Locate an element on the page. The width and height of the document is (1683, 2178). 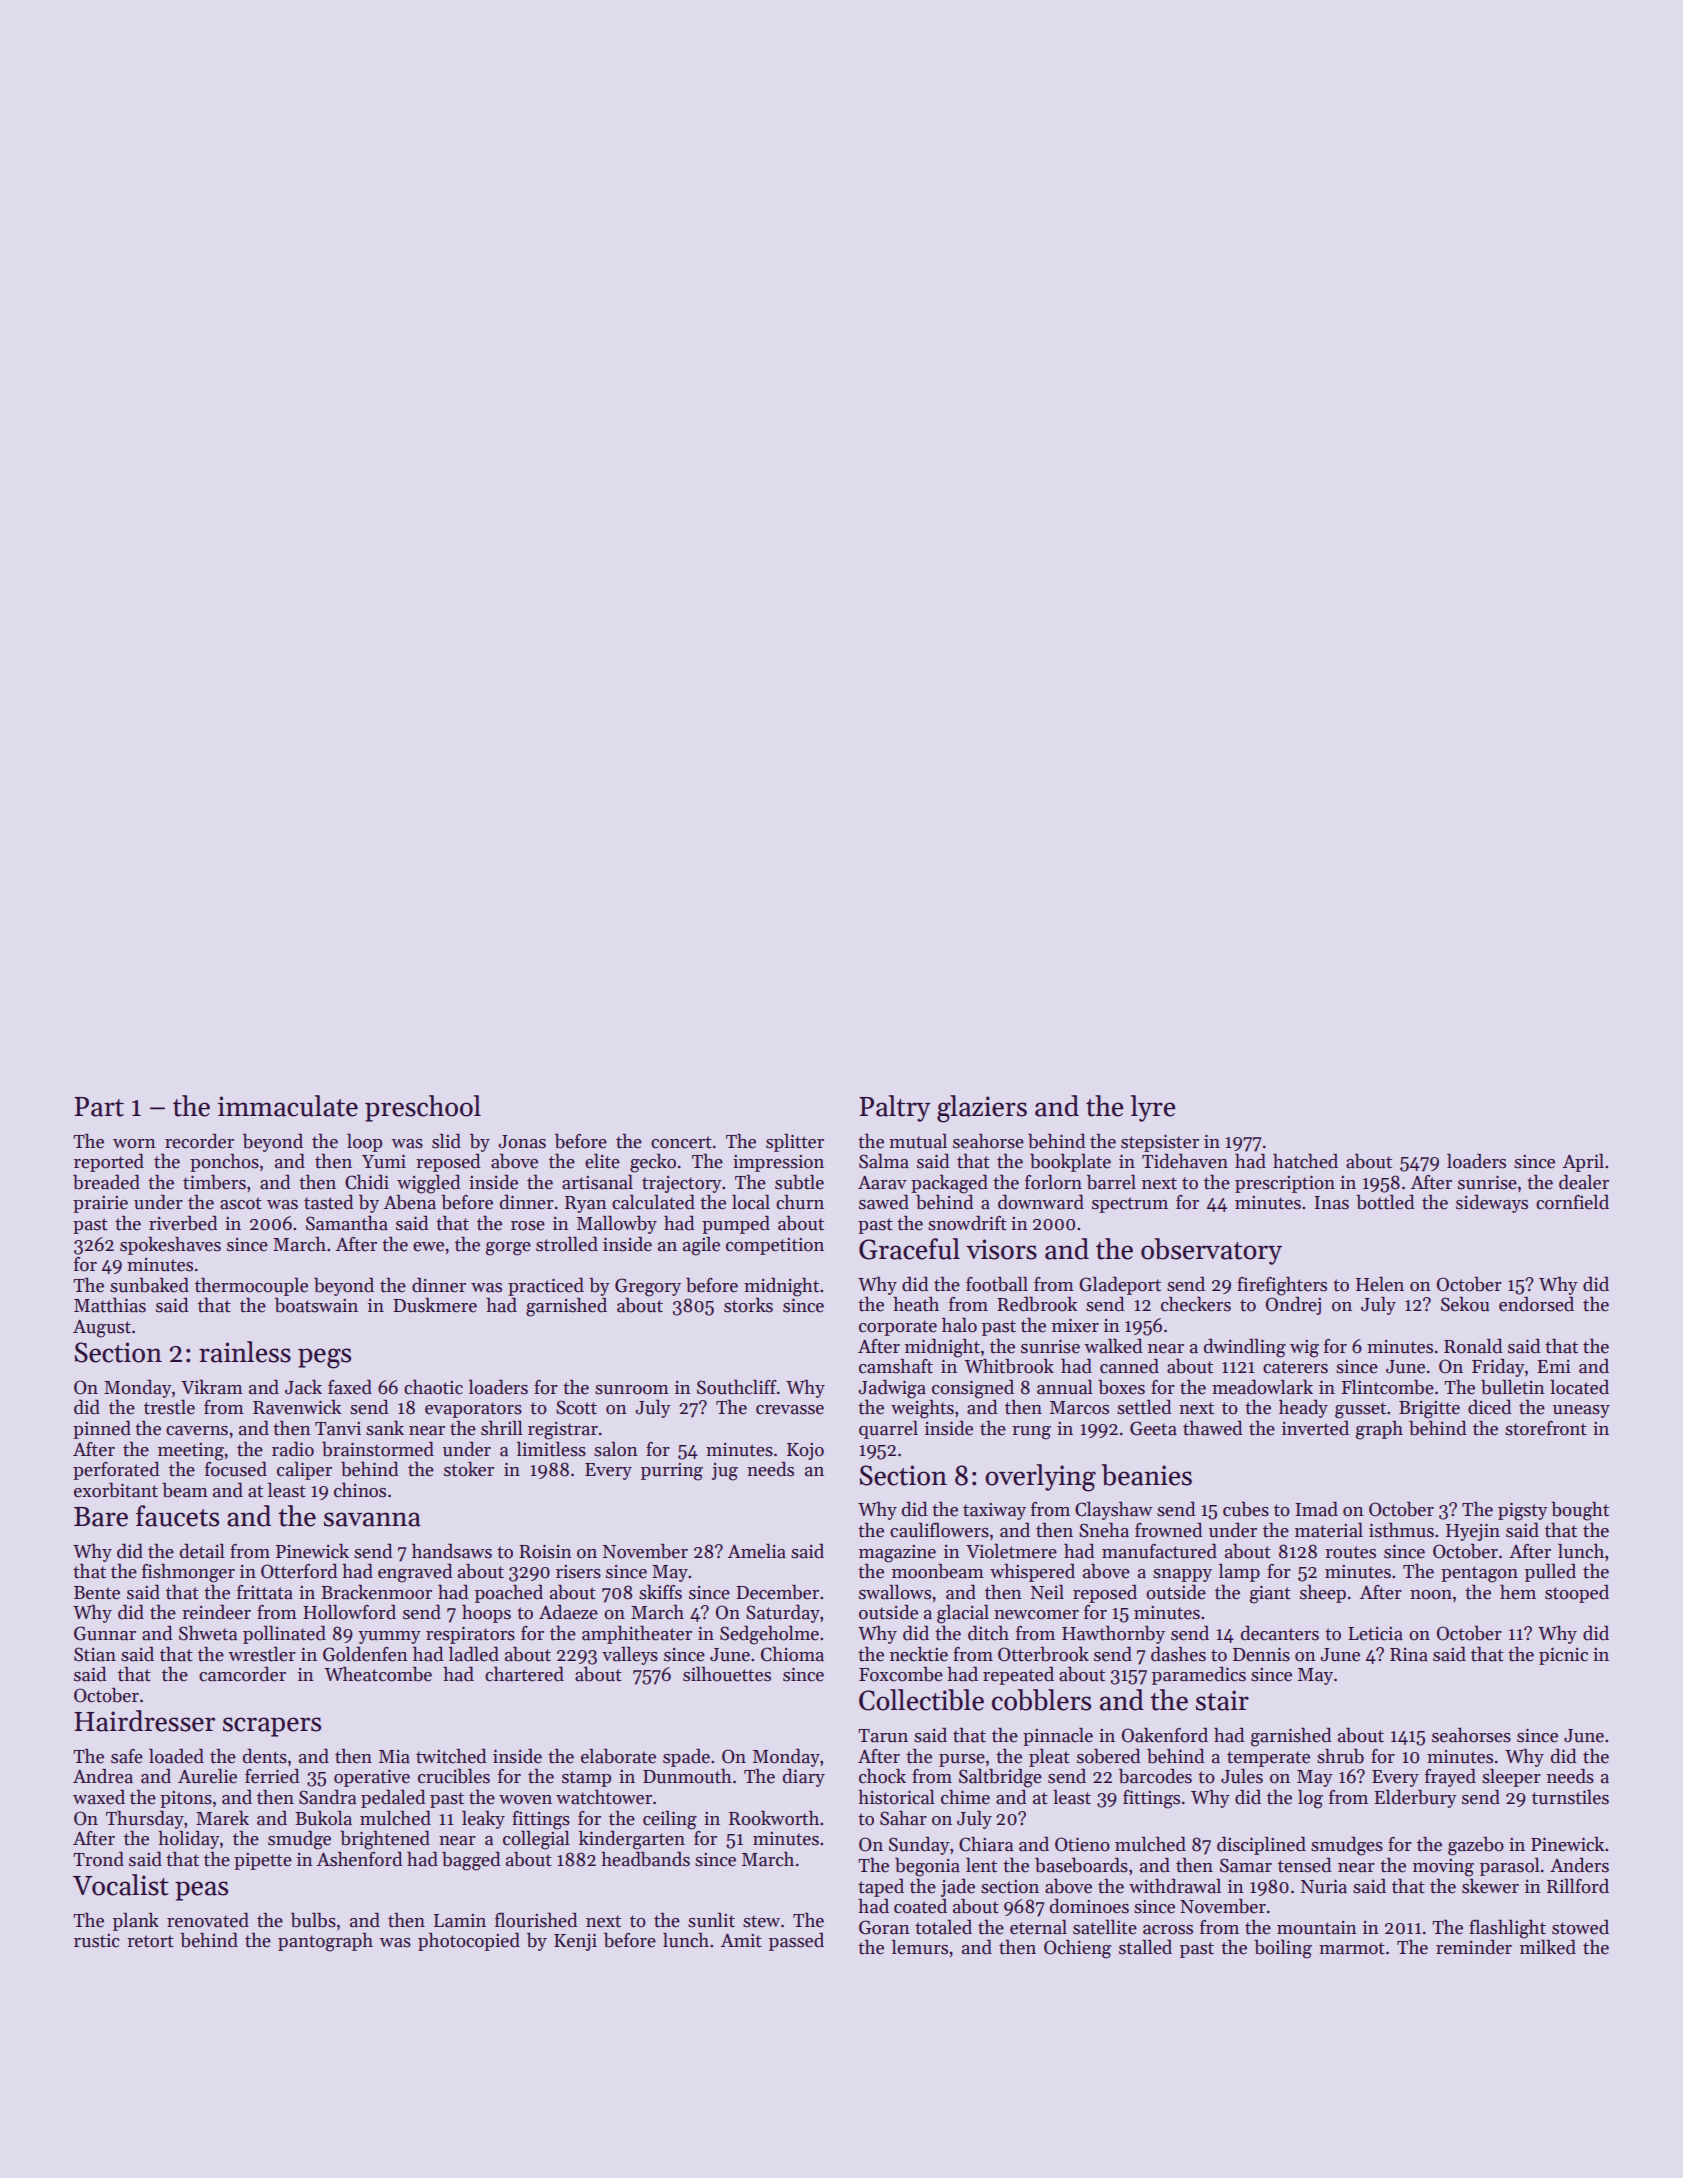
Duskmere is located at coordinates (435, 1305).
